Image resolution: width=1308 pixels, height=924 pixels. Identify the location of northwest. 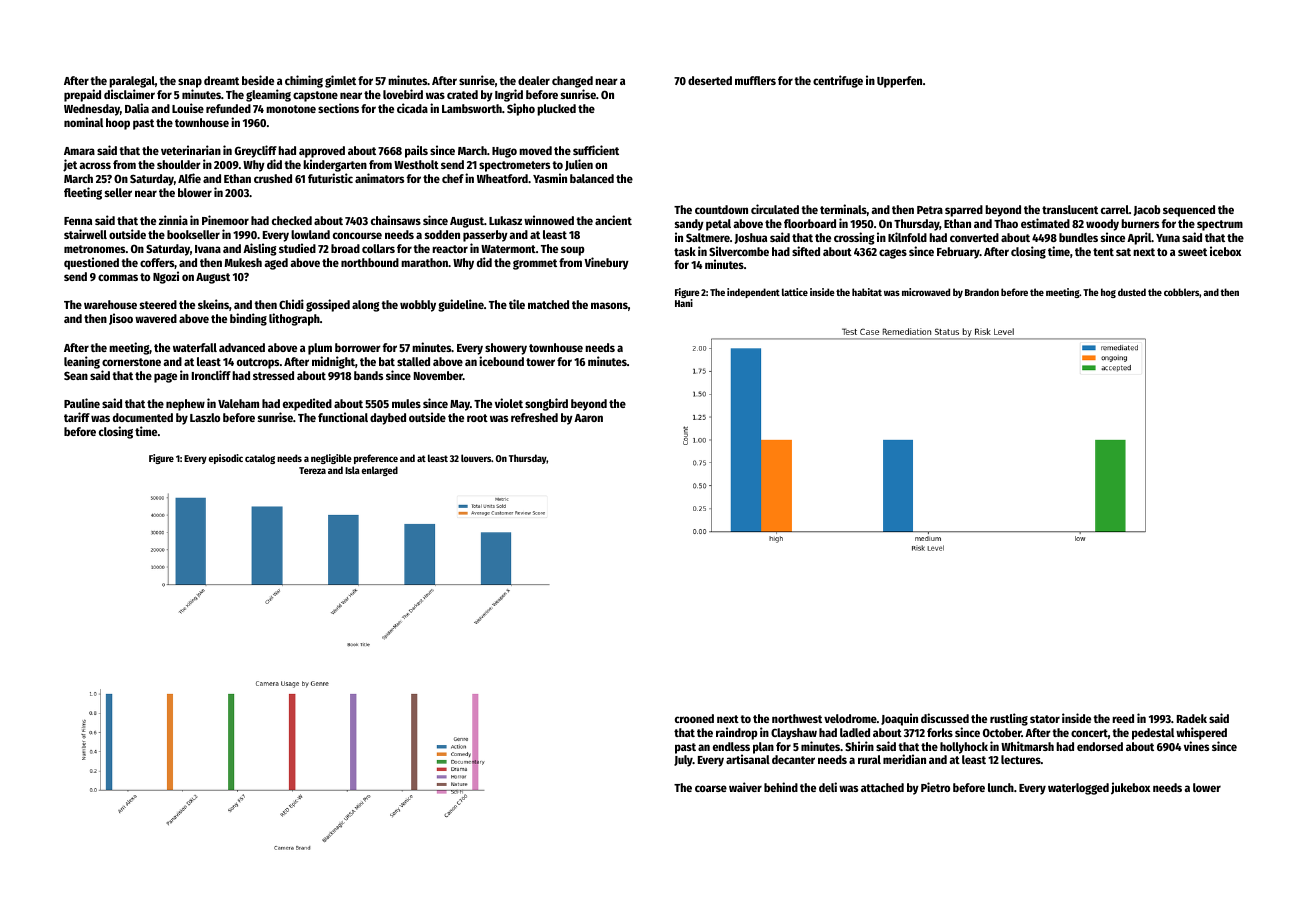
(797, 718).
